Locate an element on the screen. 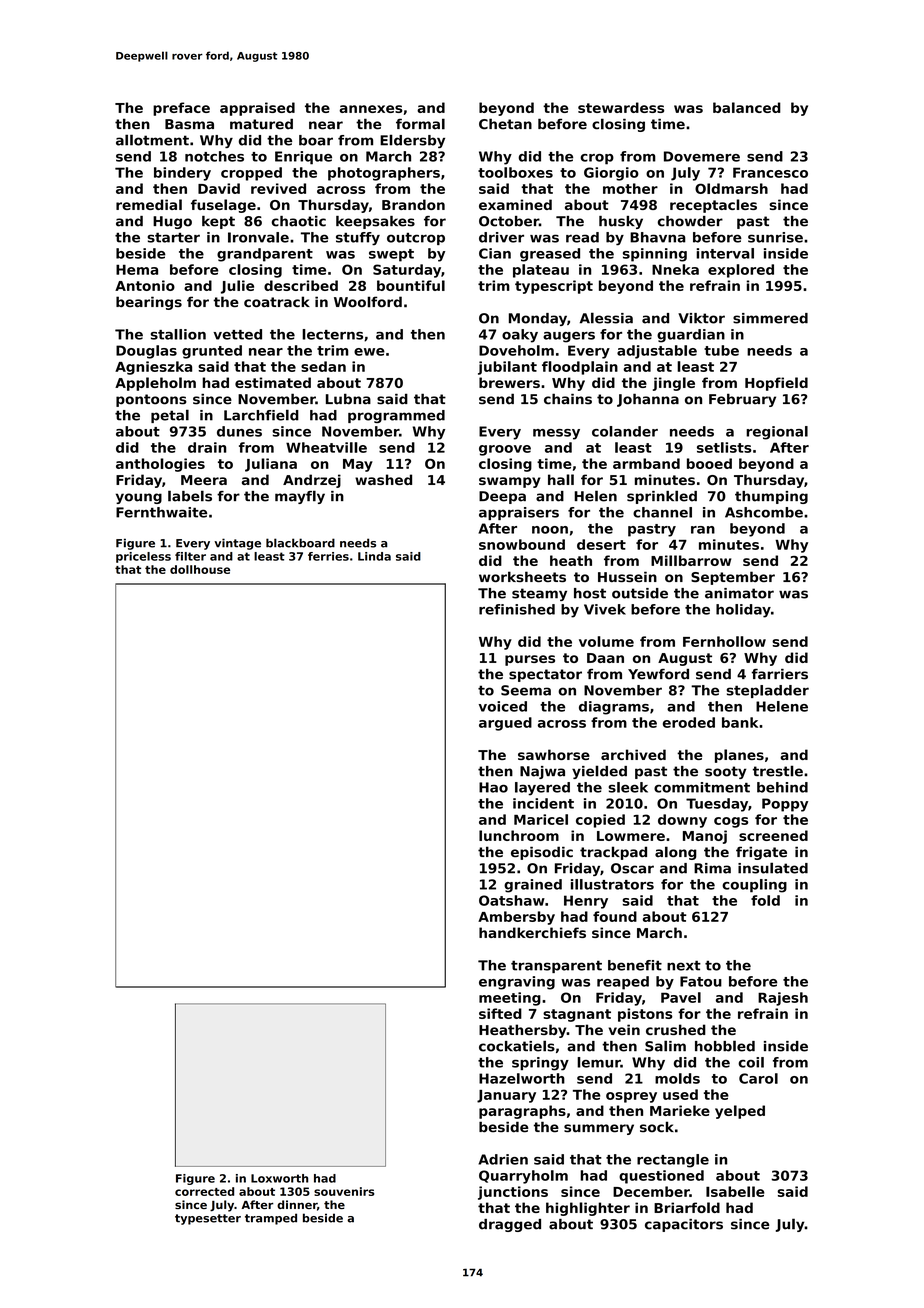  matured is located at coordinates (261, 124).
